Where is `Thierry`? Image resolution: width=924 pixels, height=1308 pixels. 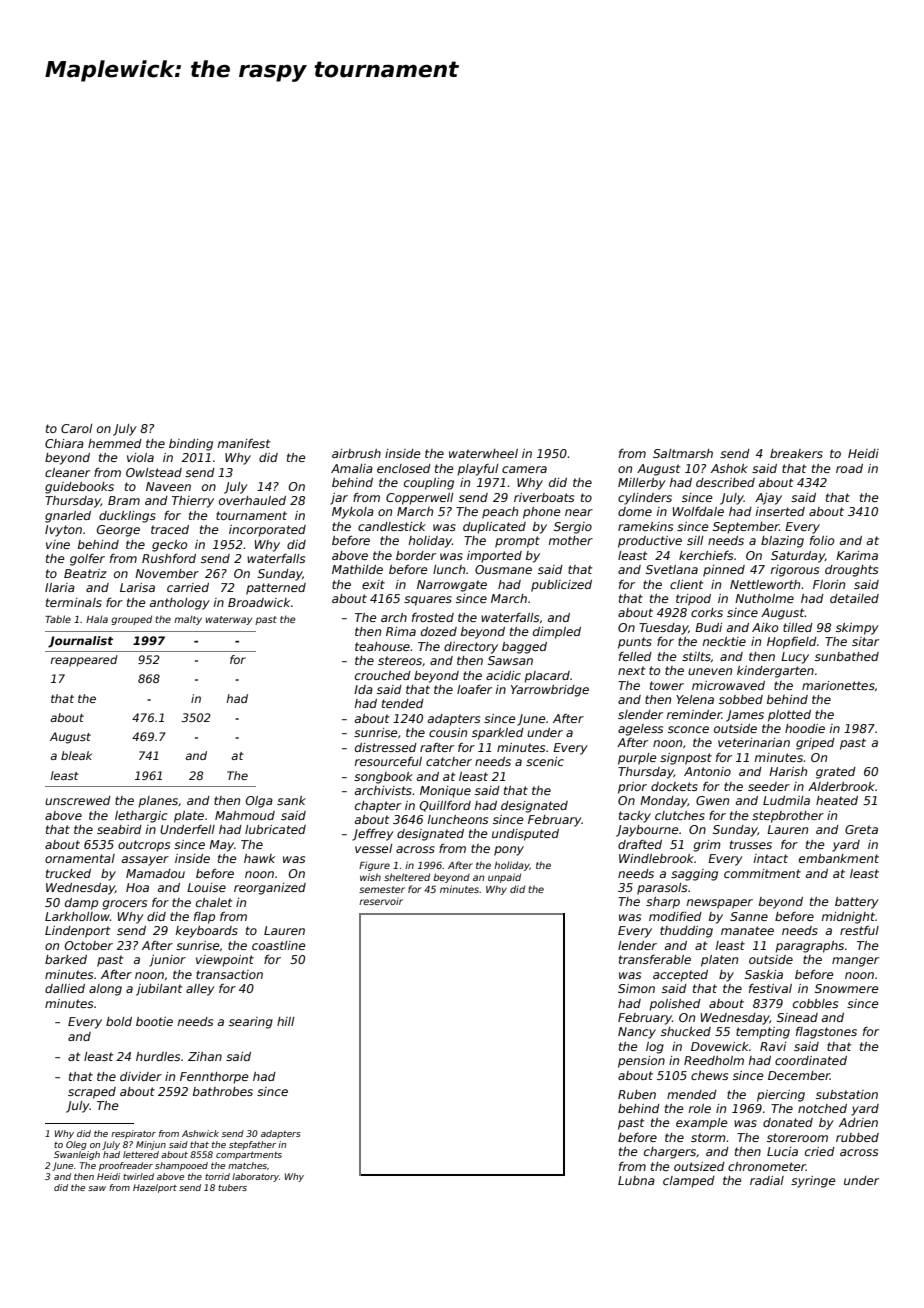 Thierry is located at coordinates (193, 502).
